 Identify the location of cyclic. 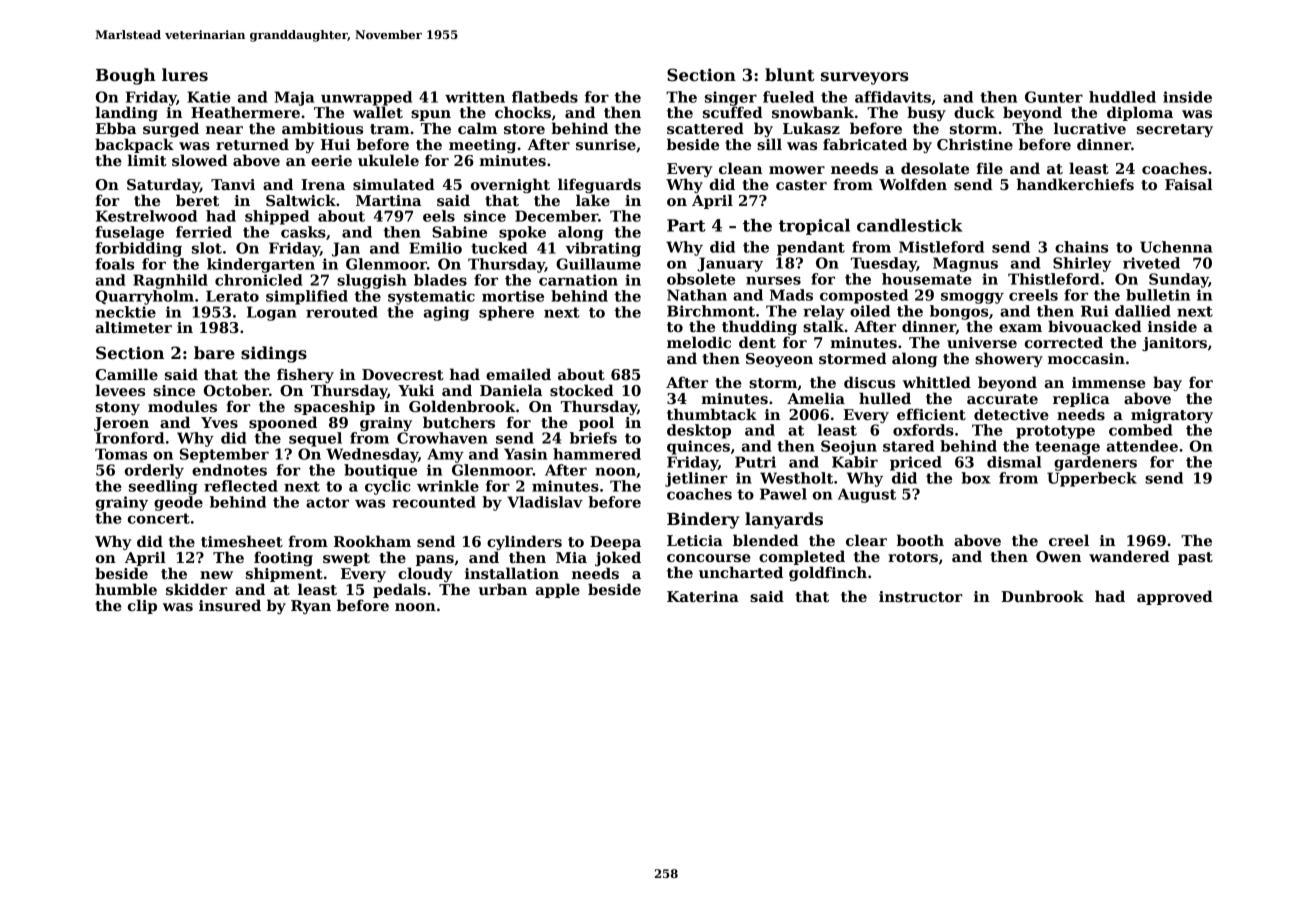
(388, 487).
